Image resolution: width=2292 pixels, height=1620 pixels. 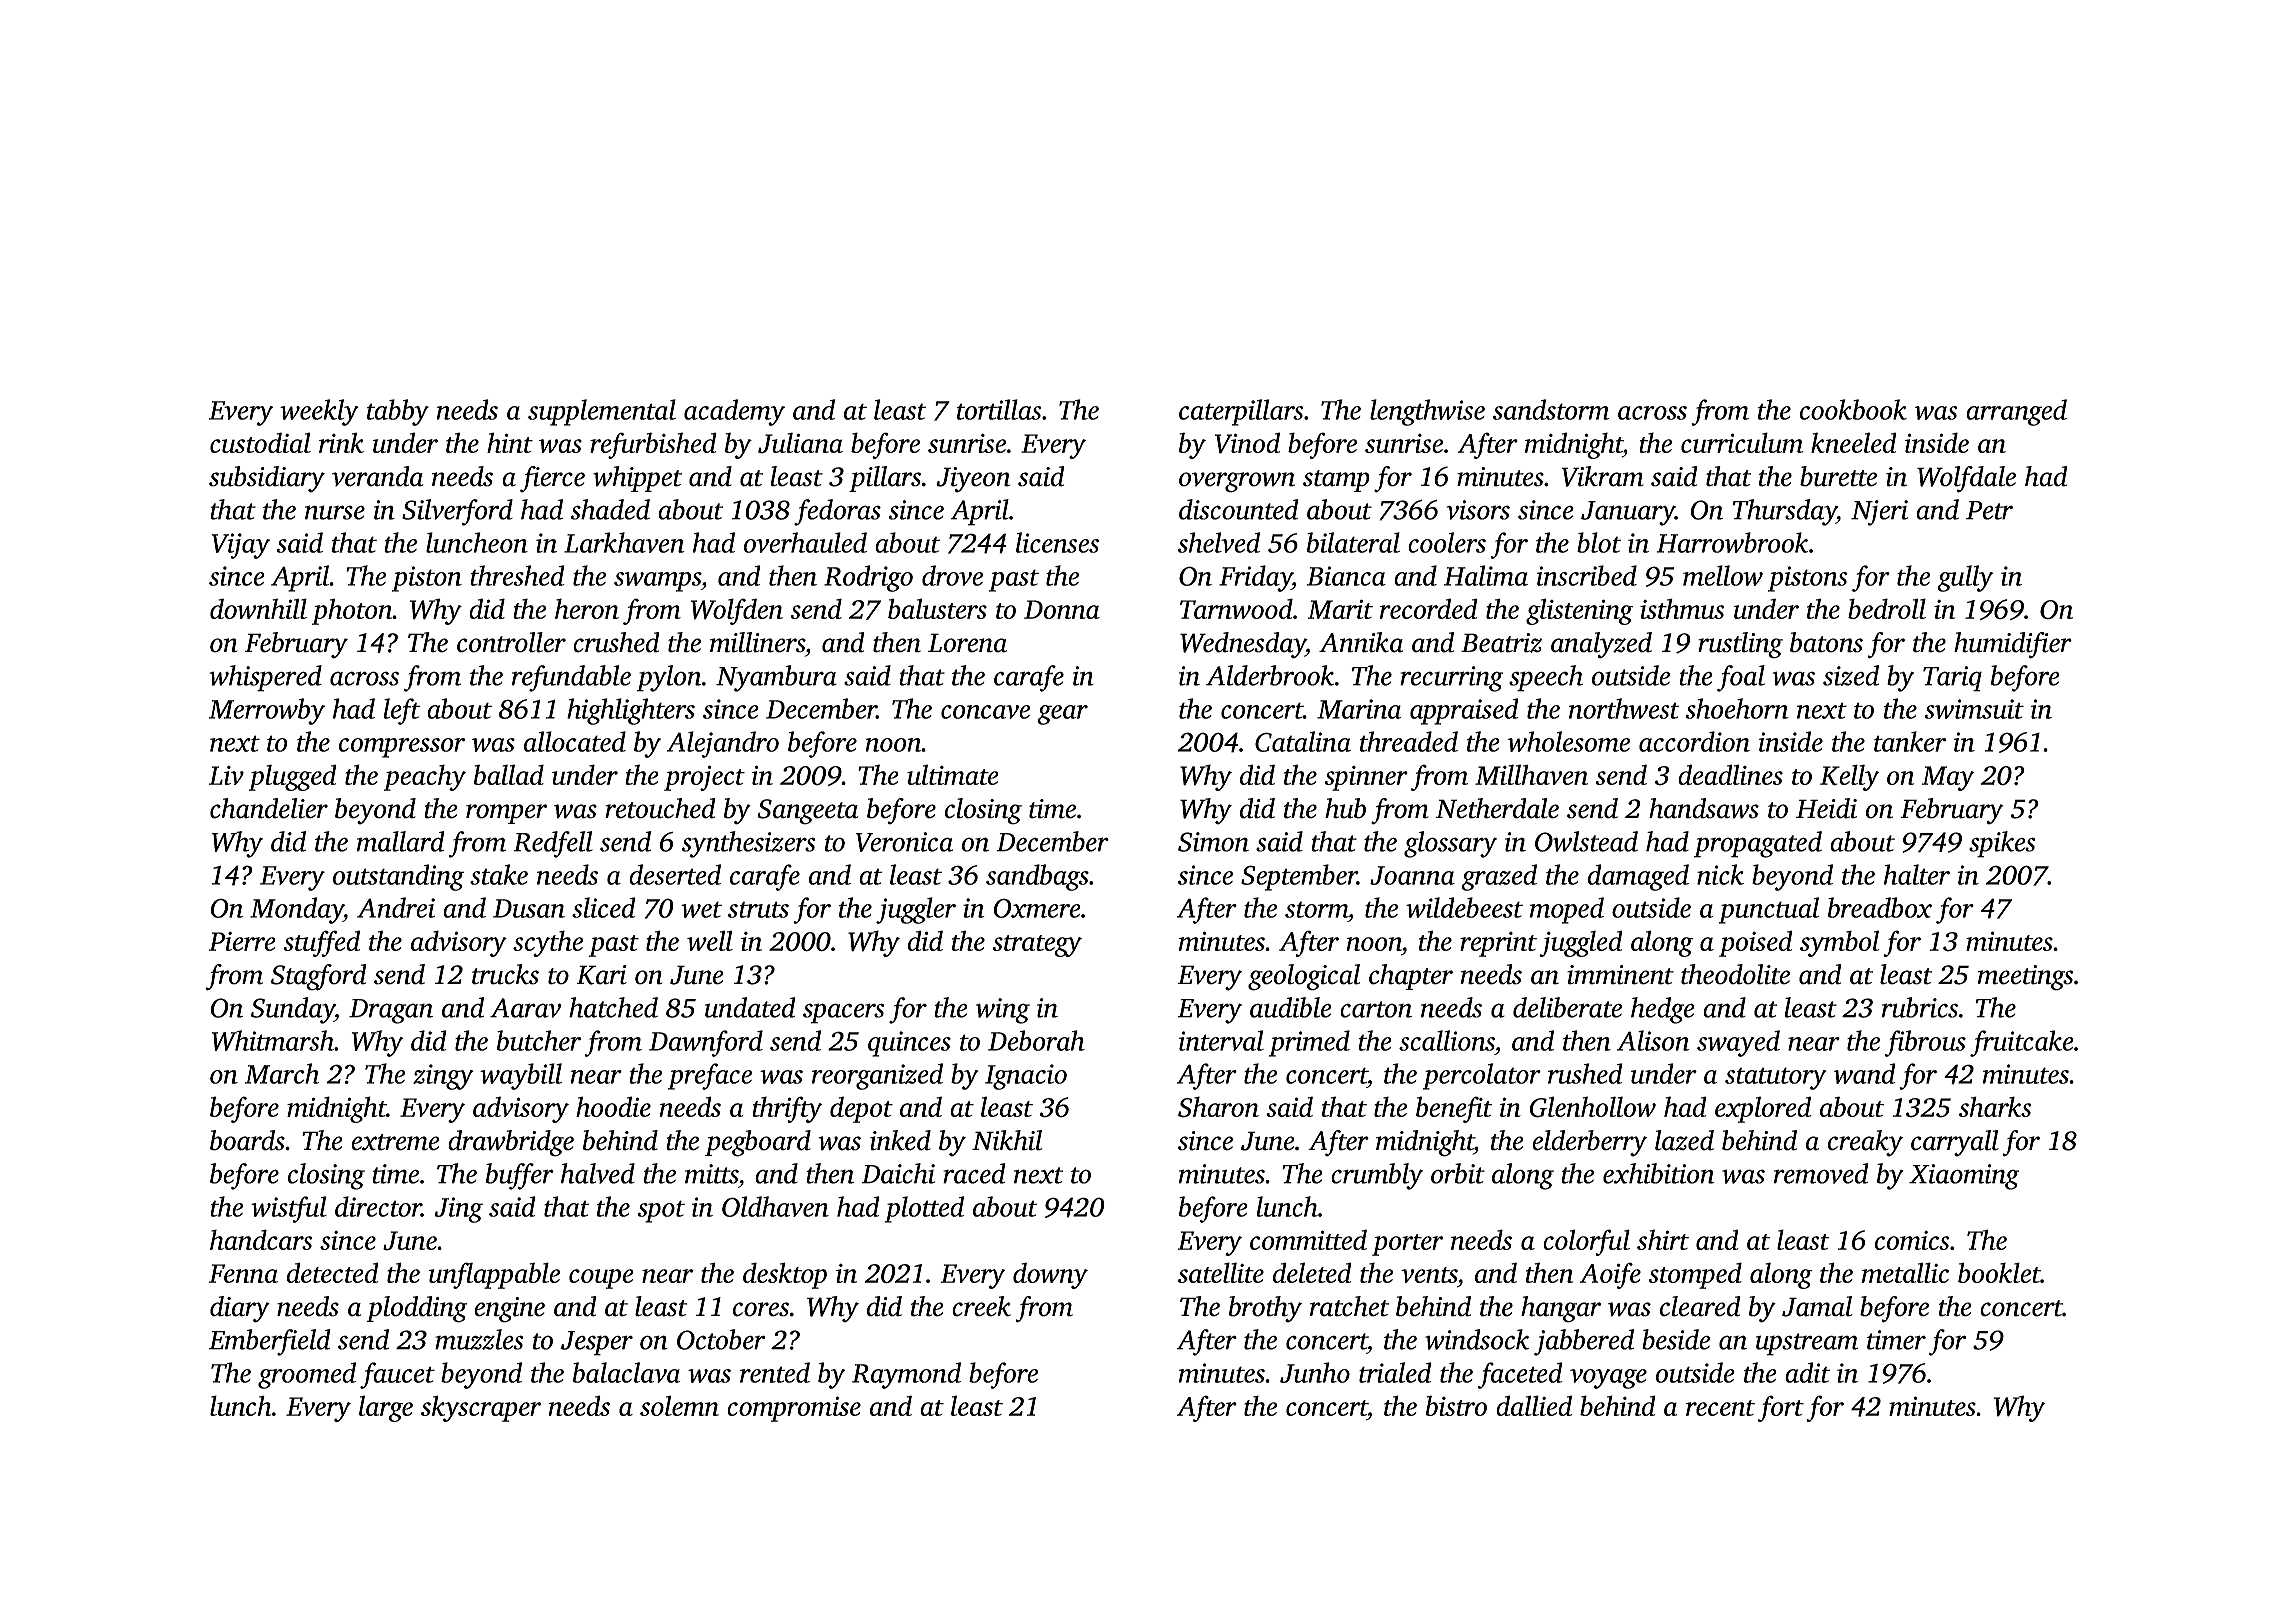 I want to click on Xiaoming, so click(x=1964, y=1177).
